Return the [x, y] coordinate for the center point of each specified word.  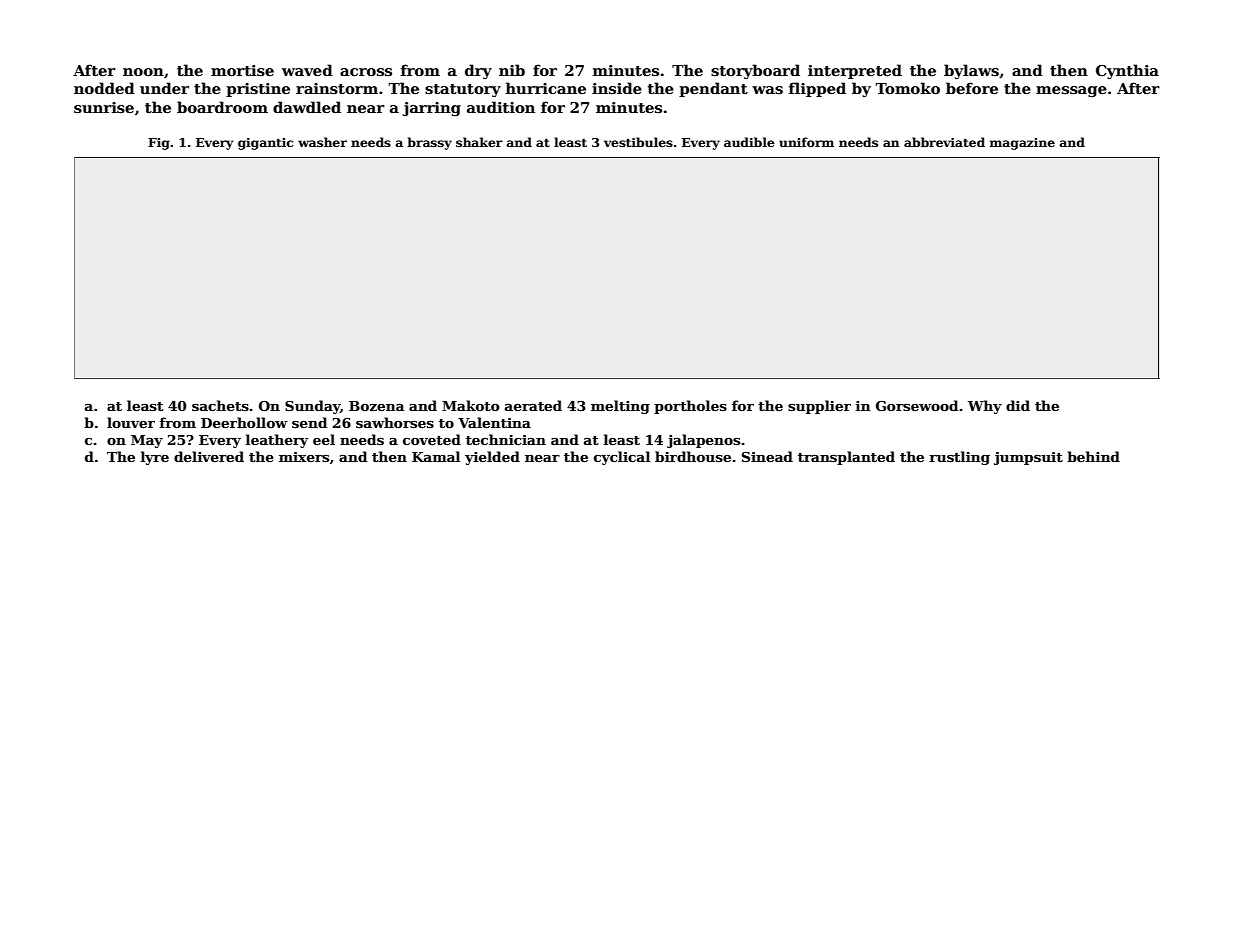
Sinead [767, 456]
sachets [220, 405]
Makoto [471, 405]
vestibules [638, 142]
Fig [159, 144]
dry [478, 71]
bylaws [971, 71]
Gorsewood [917, 405]
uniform [806, 142]
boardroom [222, 107]
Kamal [436, 456]
